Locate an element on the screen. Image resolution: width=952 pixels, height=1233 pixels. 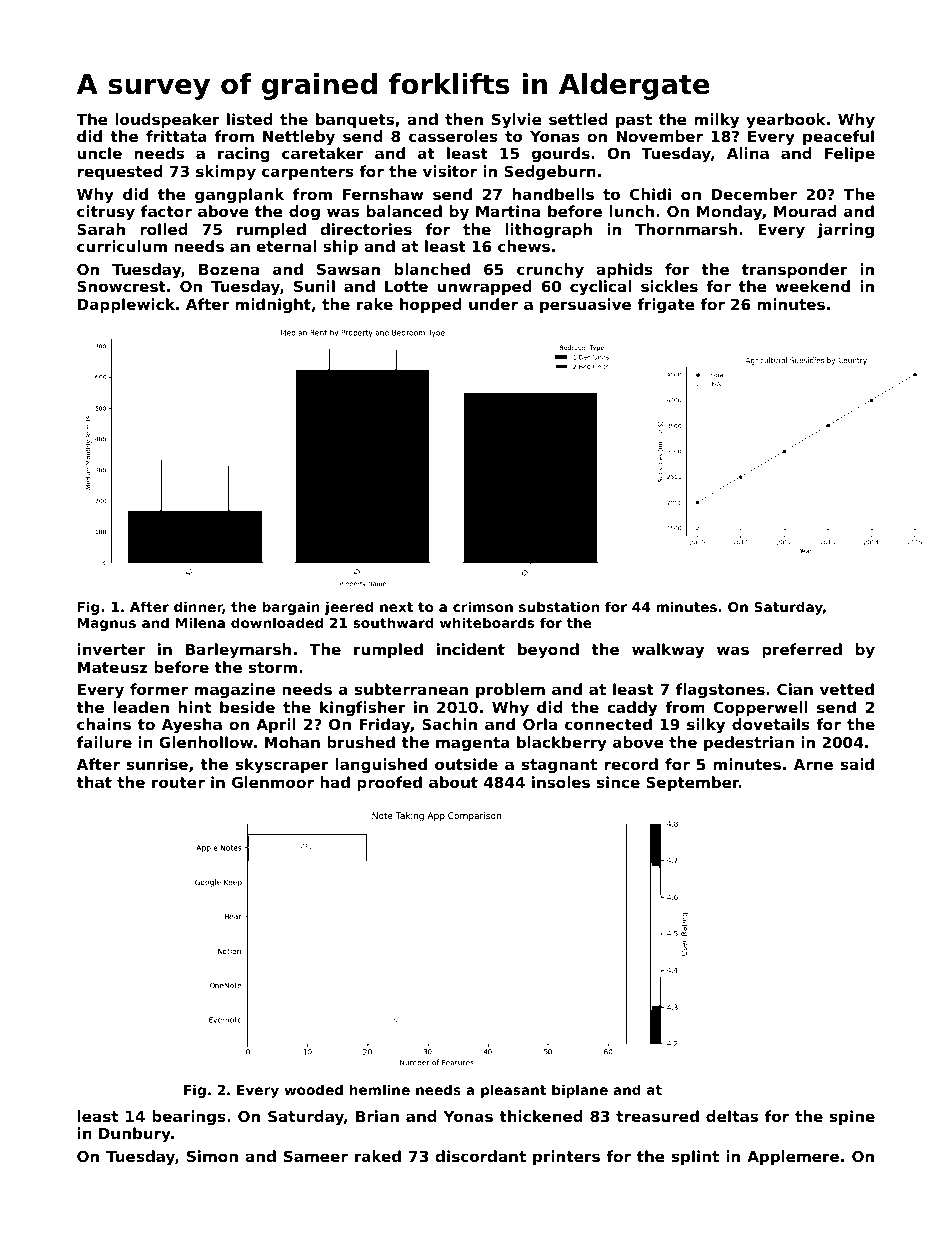
substation is located at coordinates (559, 606).
